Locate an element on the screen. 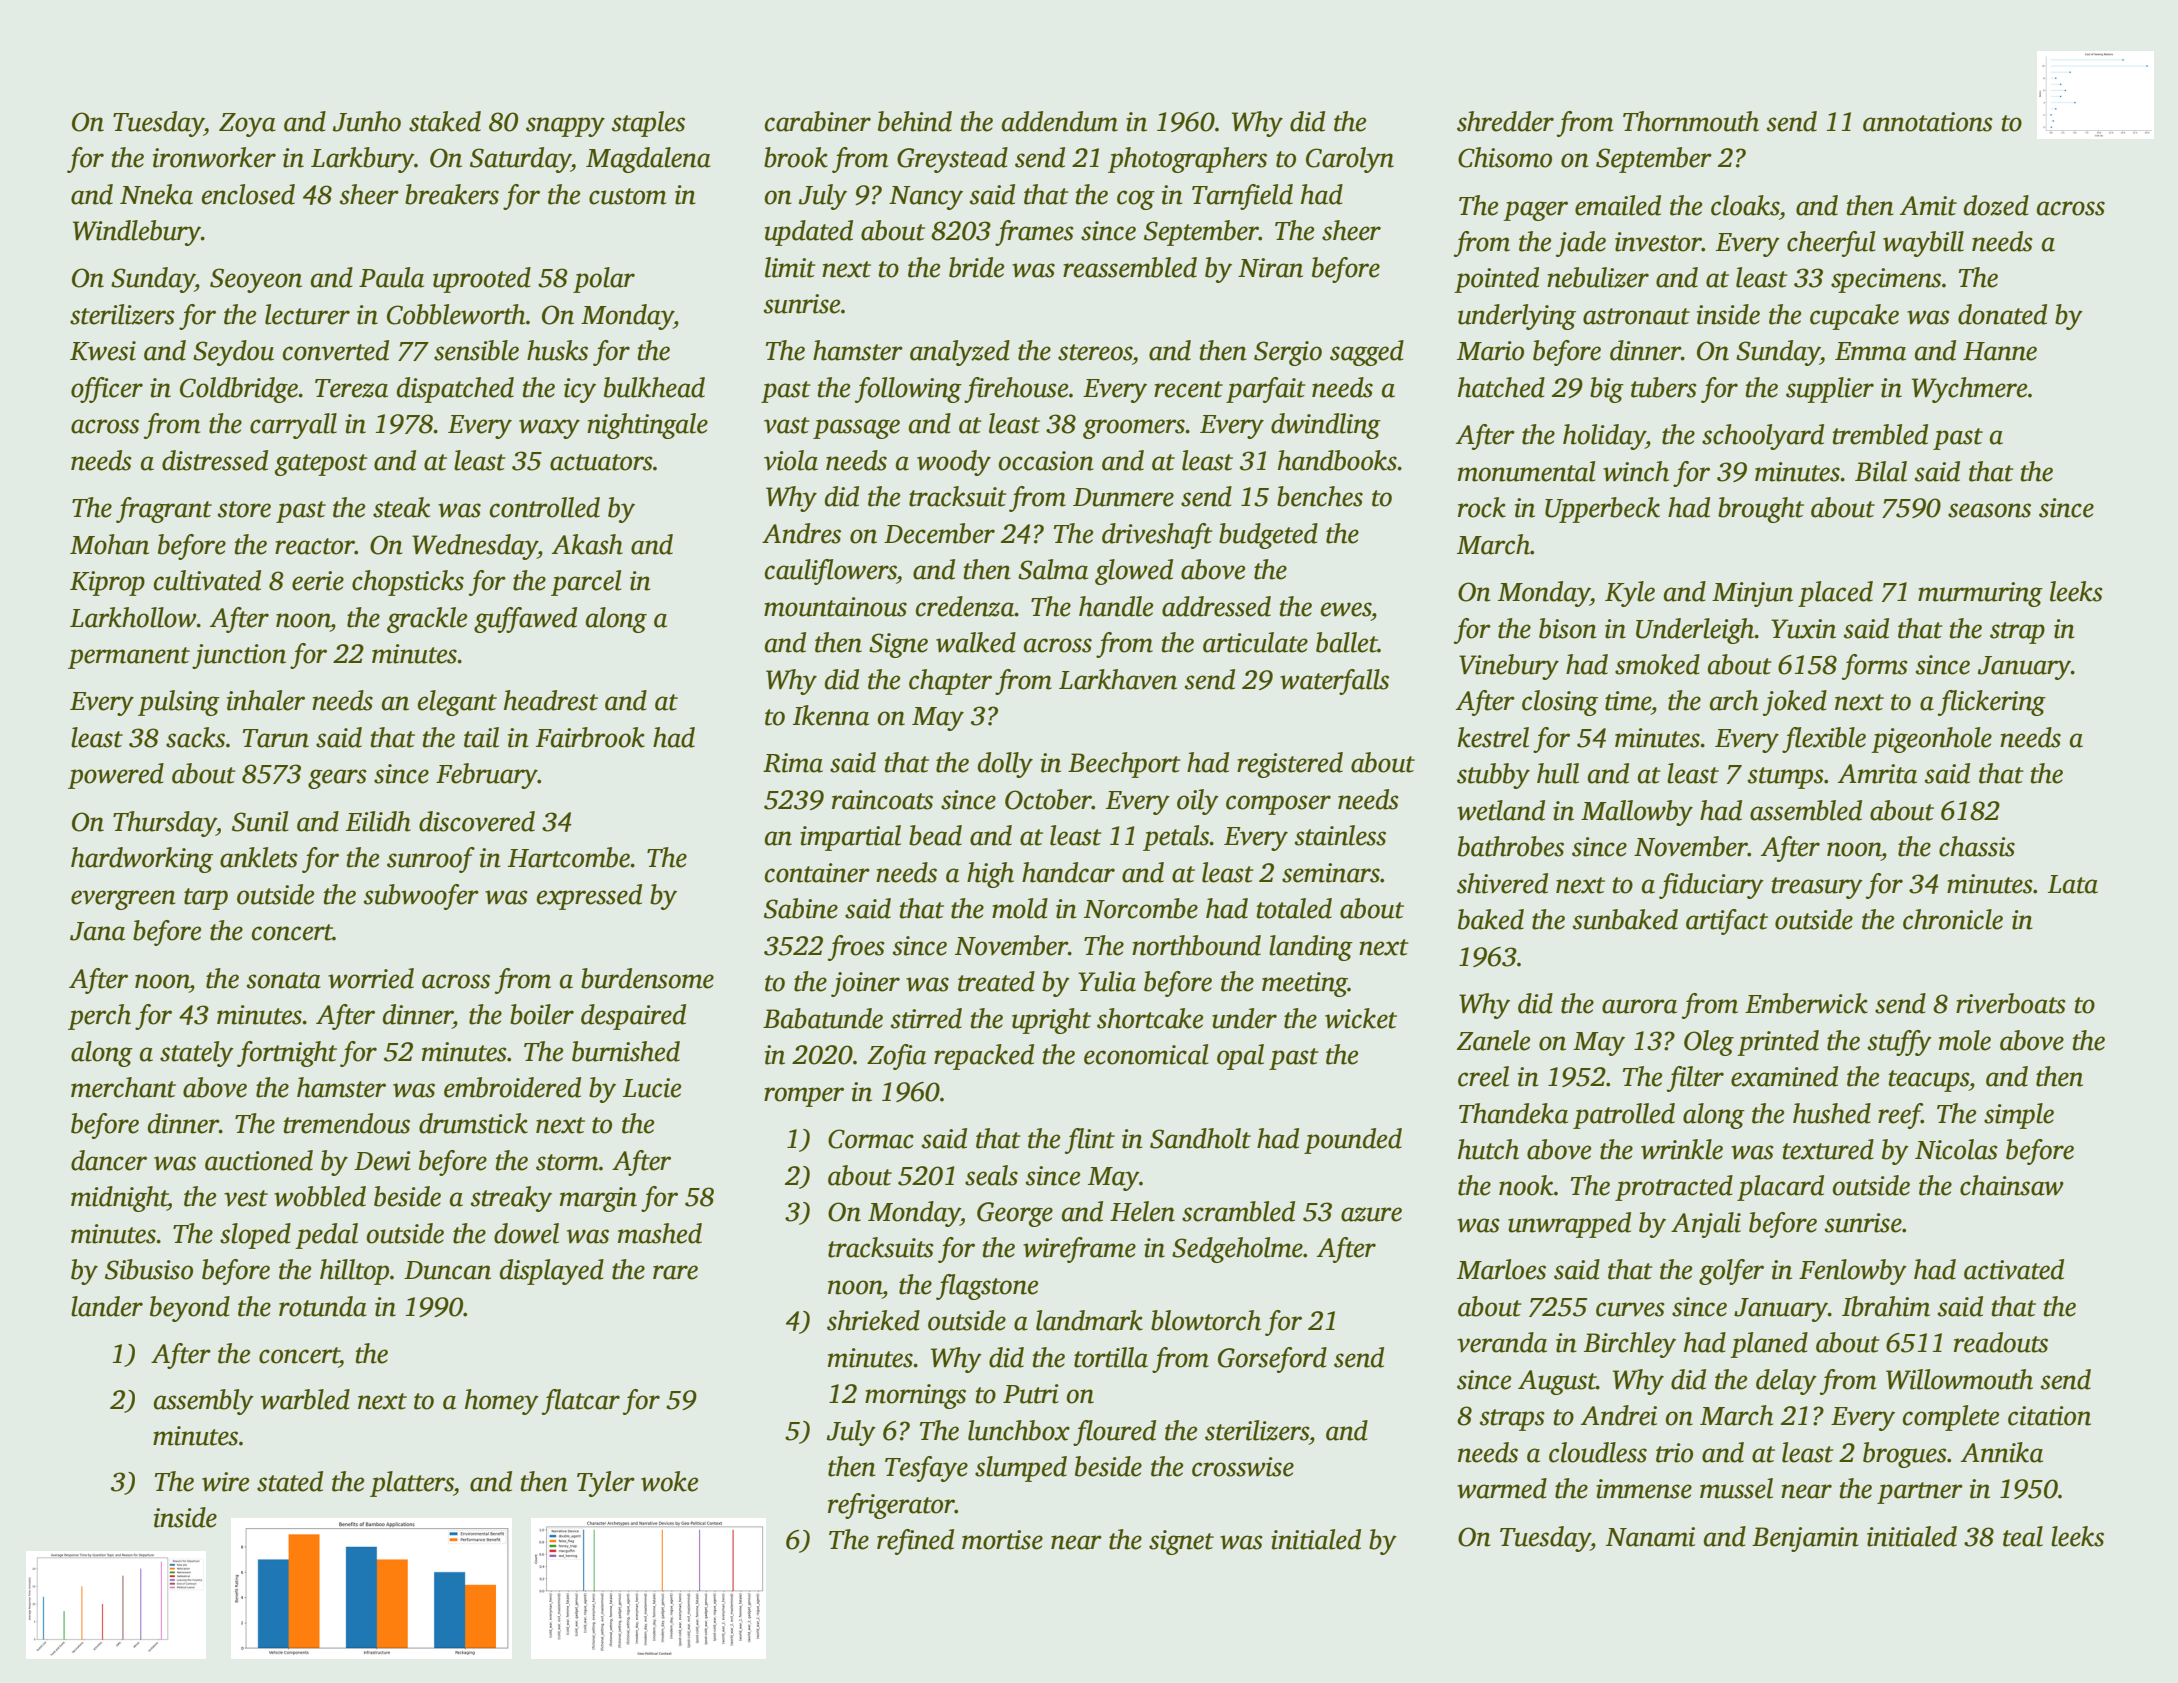  Beechport is located at coordinates (1124, 765).
